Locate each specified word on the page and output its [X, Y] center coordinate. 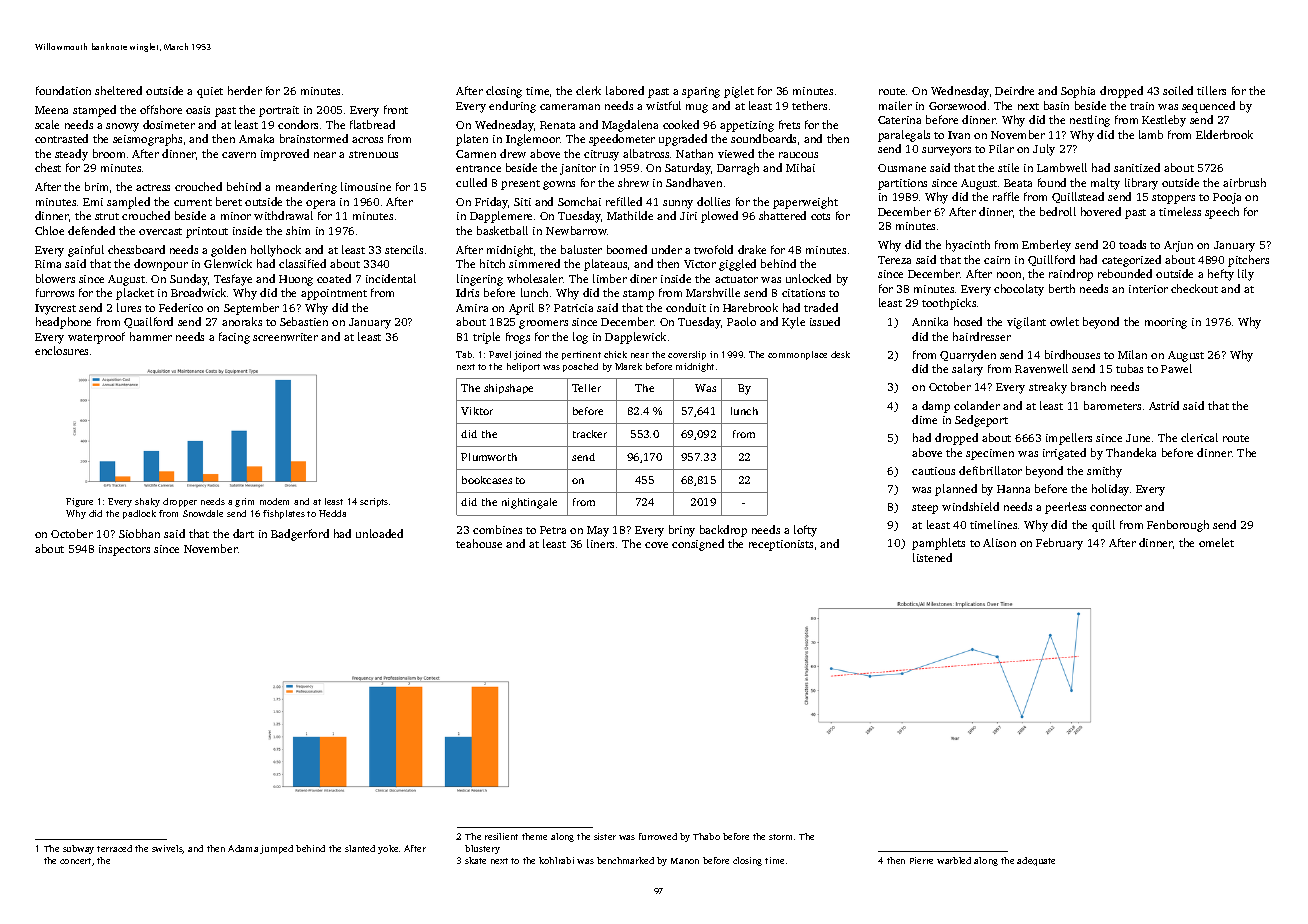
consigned [698, 545]
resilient [501, 836]
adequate [1036, 861]
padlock [139, 514]
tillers [1211, 90]
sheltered [118, 90]
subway [78, 849]
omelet [1216, 542]
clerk [588, 90]
